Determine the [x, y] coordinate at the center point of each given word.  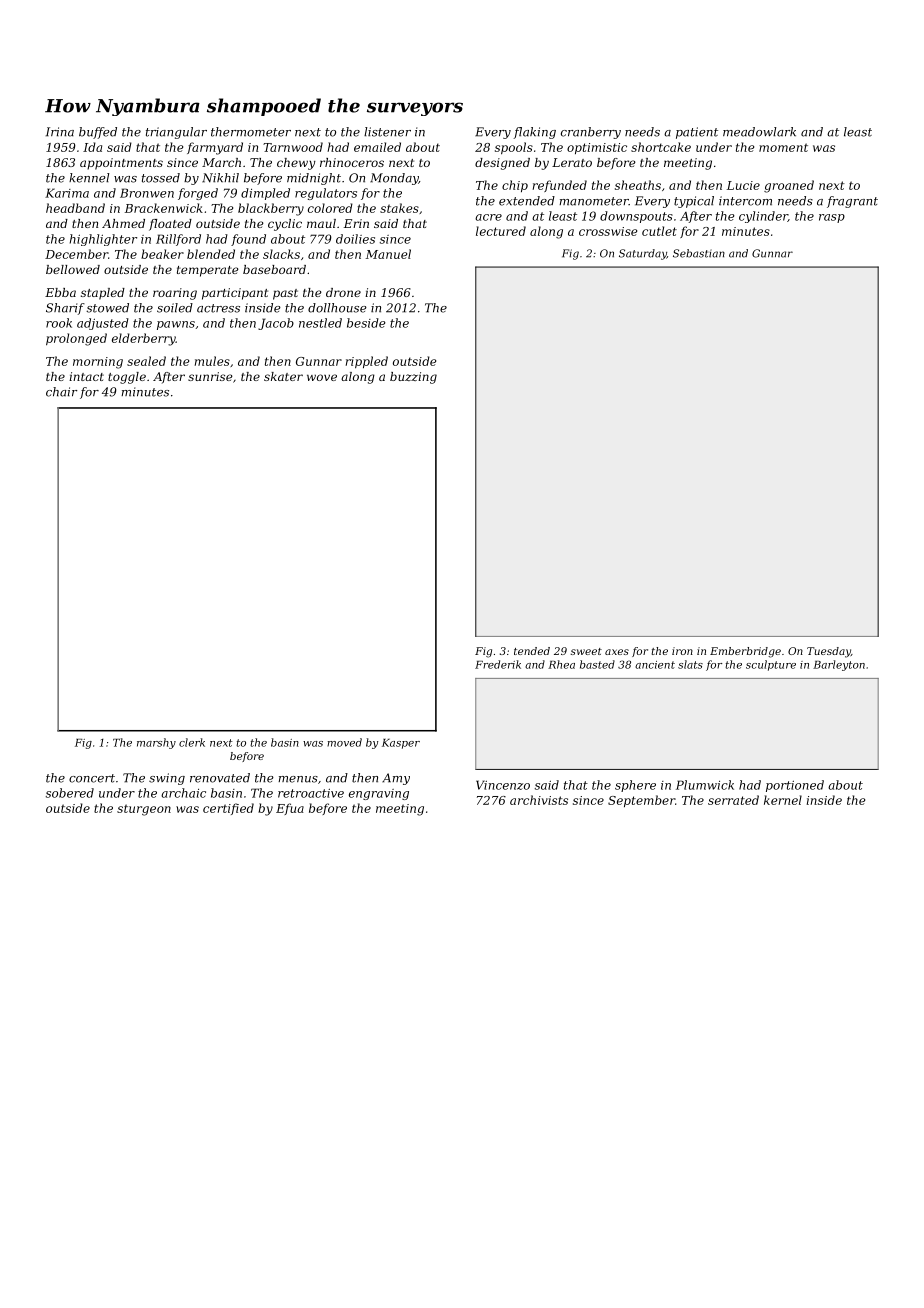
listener [387, 132]
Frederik [498, 664]
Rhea [561, 664]
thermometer [251, 132]
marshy [156, 743]
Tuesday [829, 652]
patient [697, 133]
